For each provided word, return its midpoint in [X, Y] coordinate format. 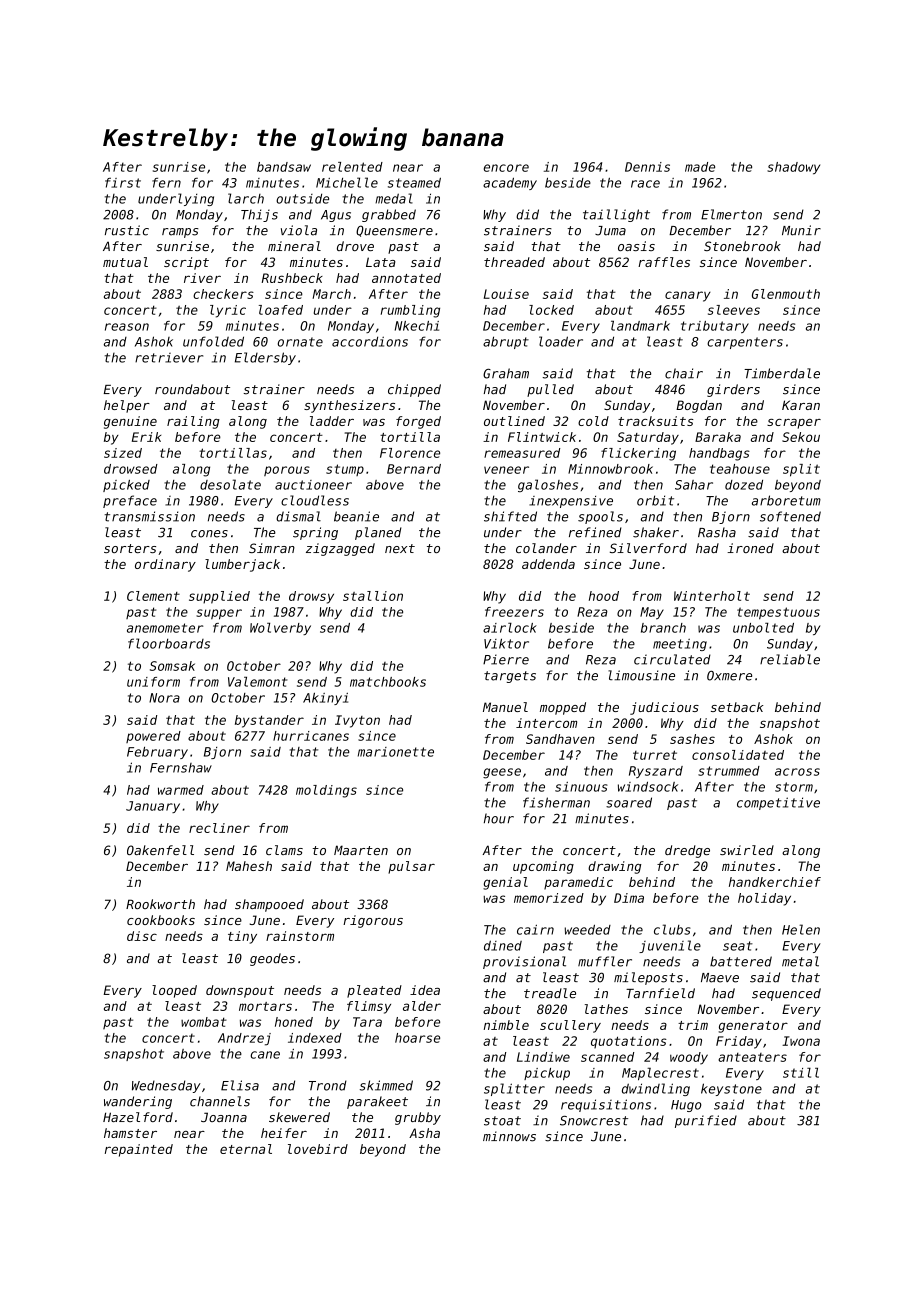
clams [284, 850]
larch [246, 198]
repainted [139, 1150]
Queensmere [394, 231]
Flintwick [542, 437]
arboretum [786, 500]
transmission [149, 516]
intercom [546, 723]
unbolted [763, 628]
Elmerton [731, 214]
